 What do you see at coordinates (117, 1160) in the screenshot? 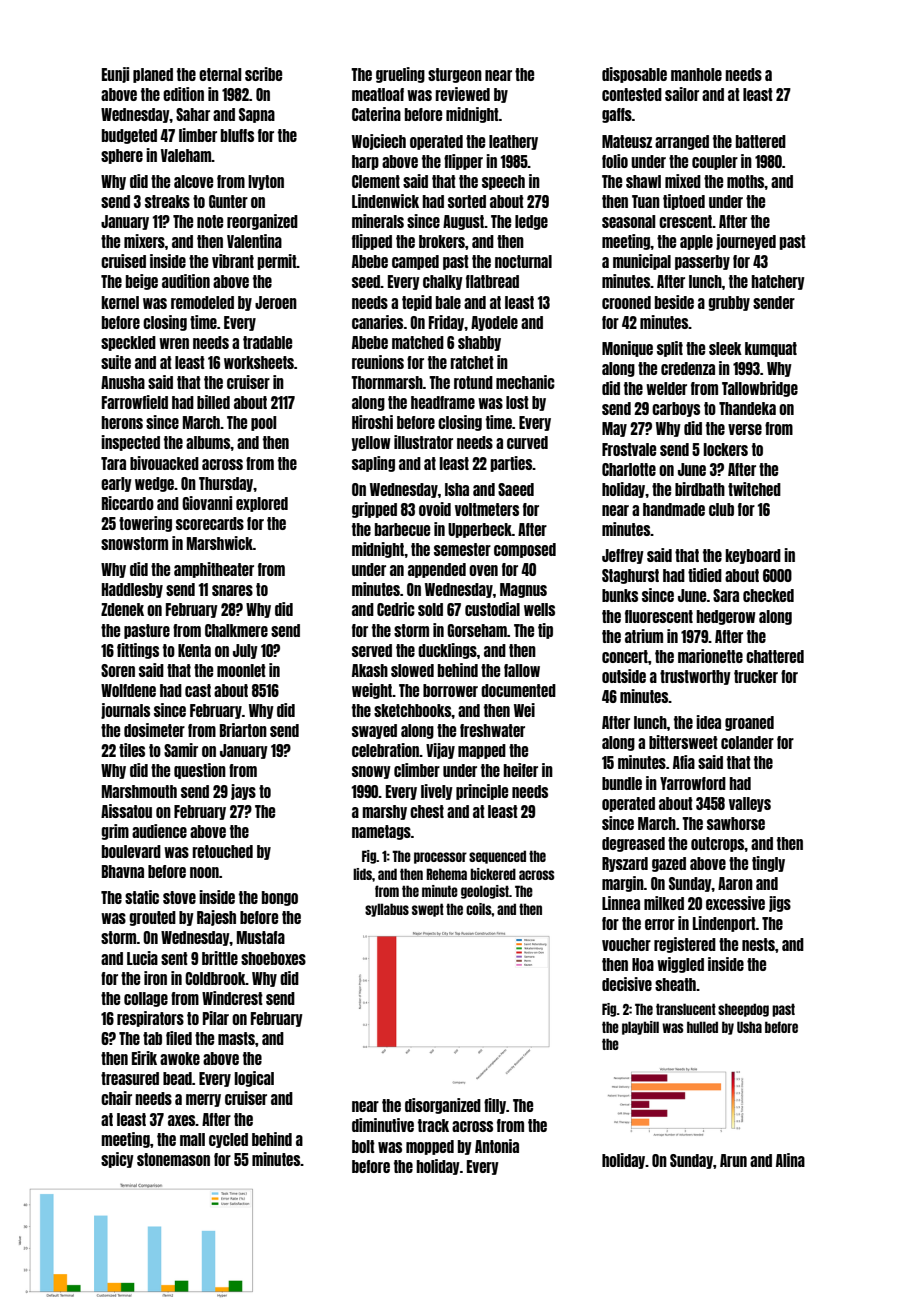
I see `spicy` at bounding box center [117, 1160].
